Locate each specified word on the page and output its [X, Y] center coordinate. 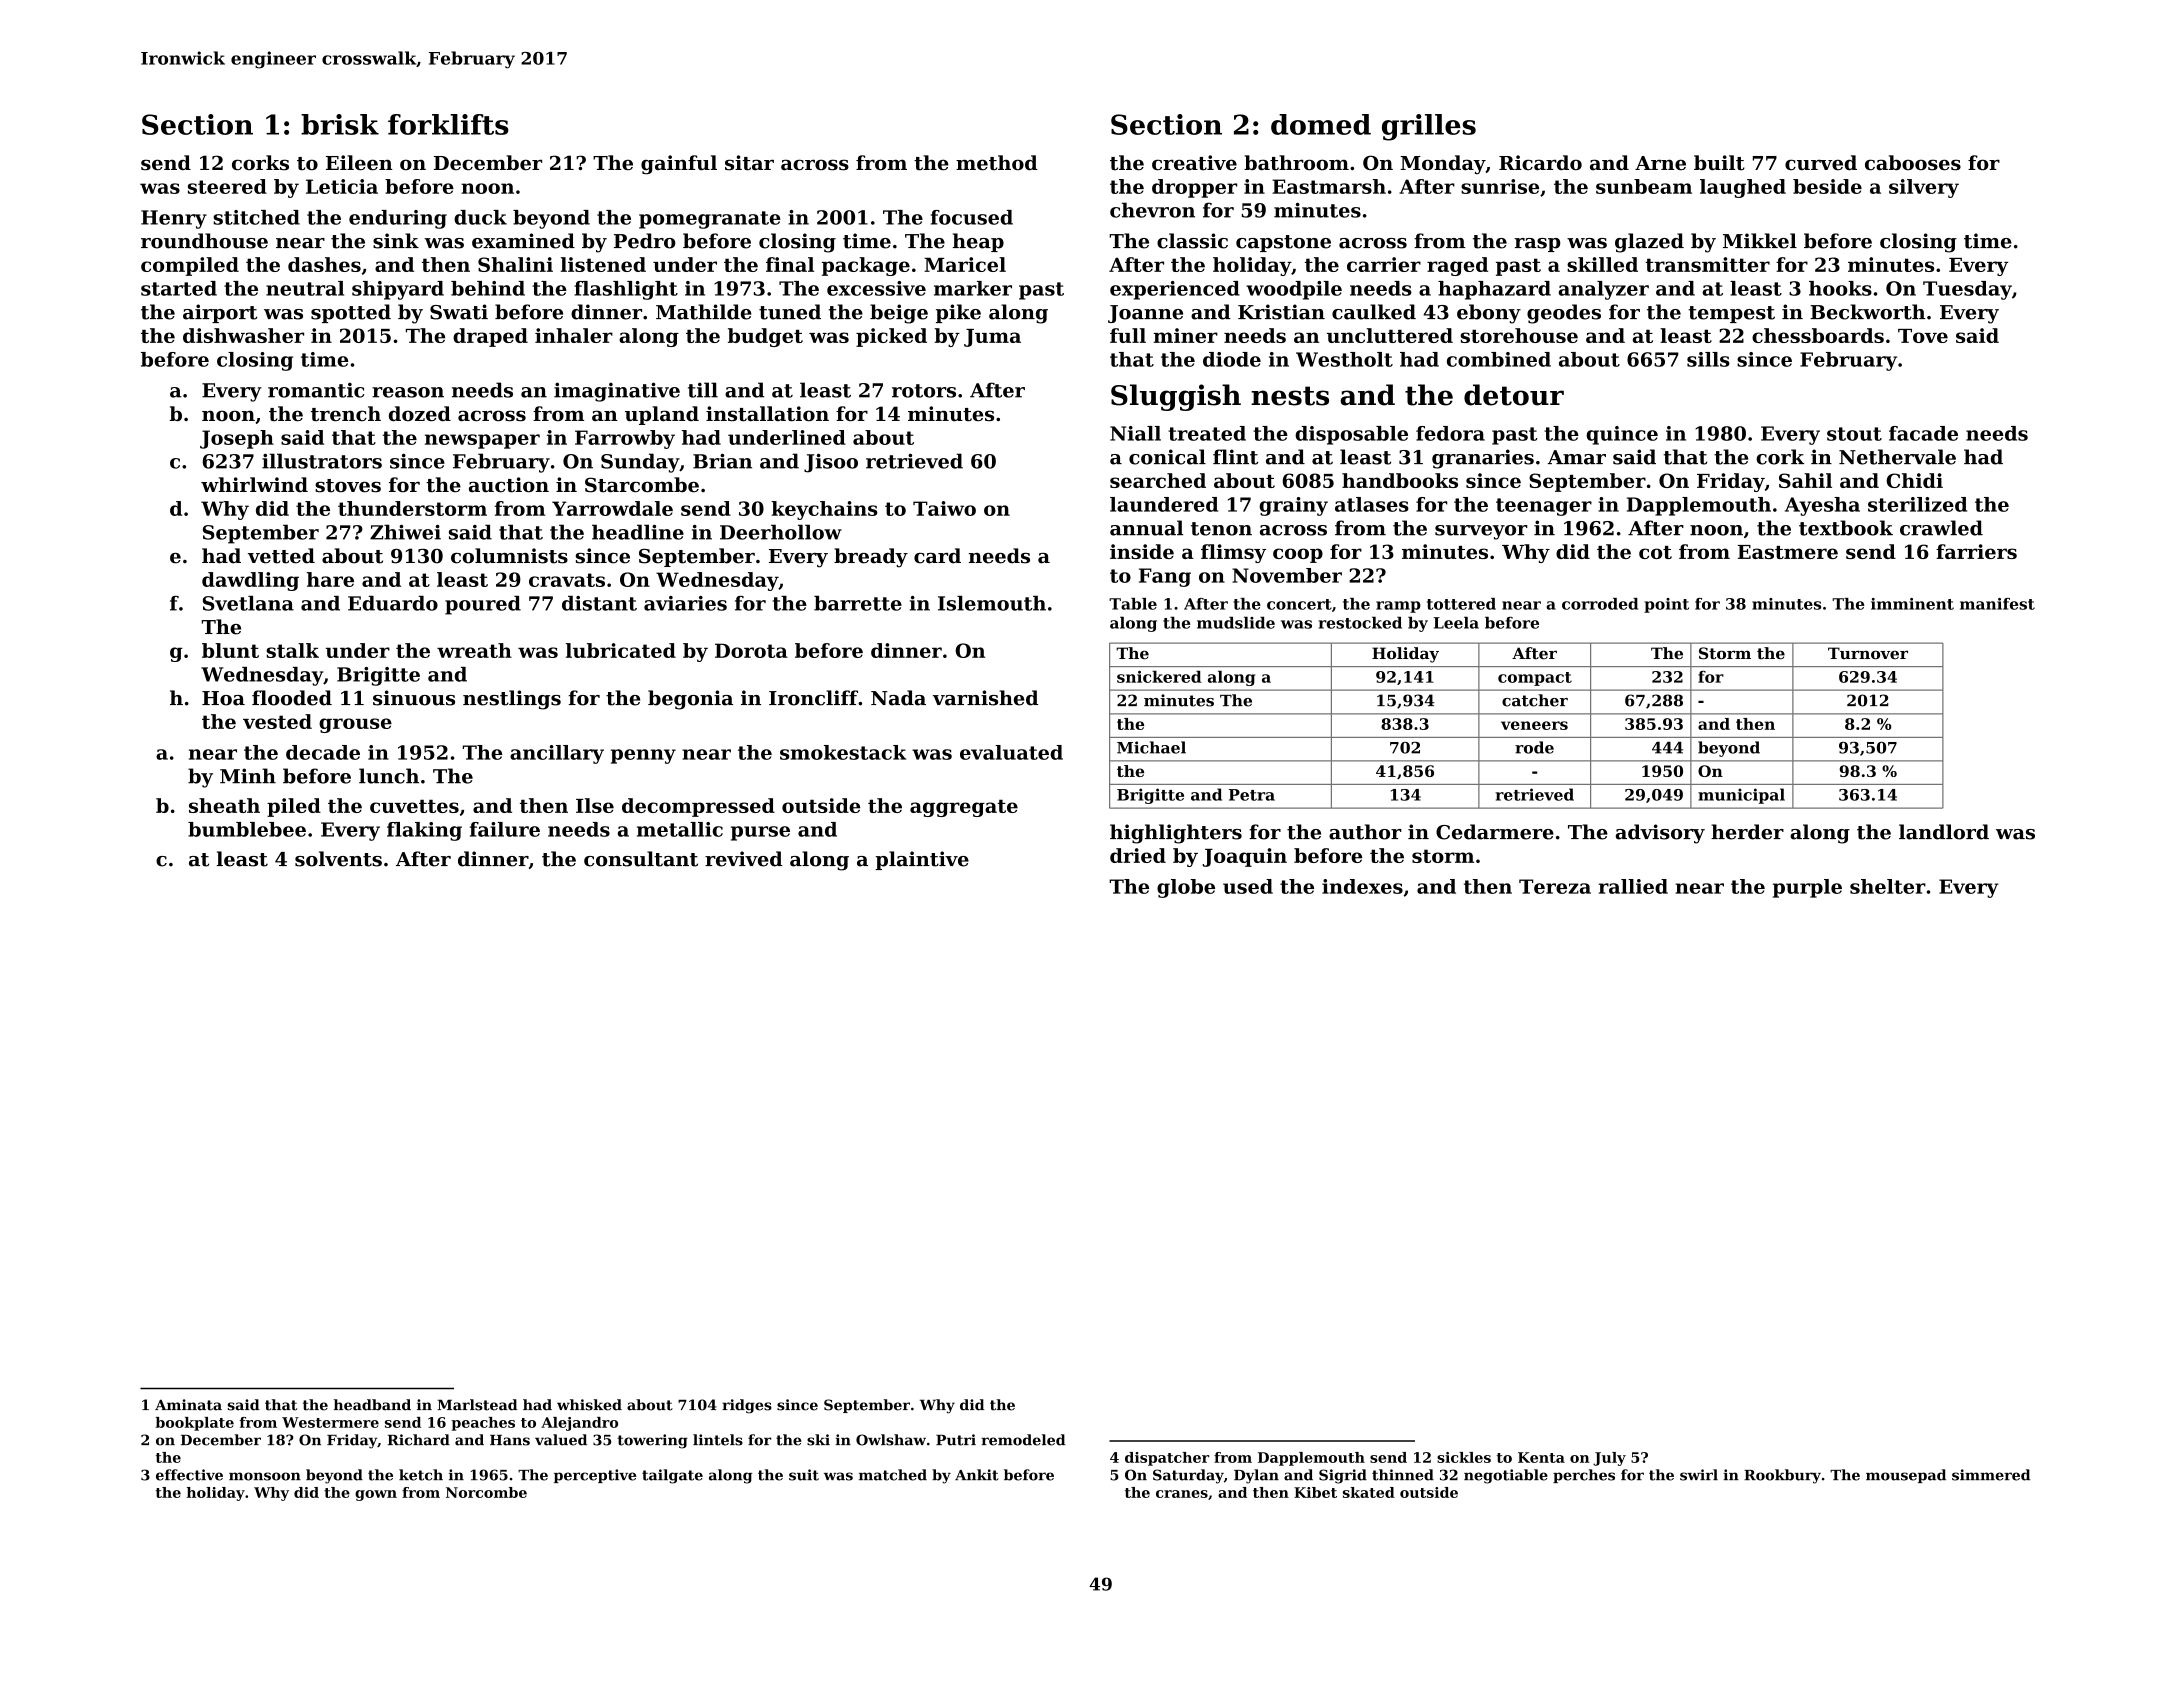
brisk [340, 124]
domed [1321, 124]
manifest [1997, 604]
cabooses [1913, 163]
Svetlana [248, 603]
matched [893, 1475]
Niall [1135, 433]
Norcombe [486, 1492]
